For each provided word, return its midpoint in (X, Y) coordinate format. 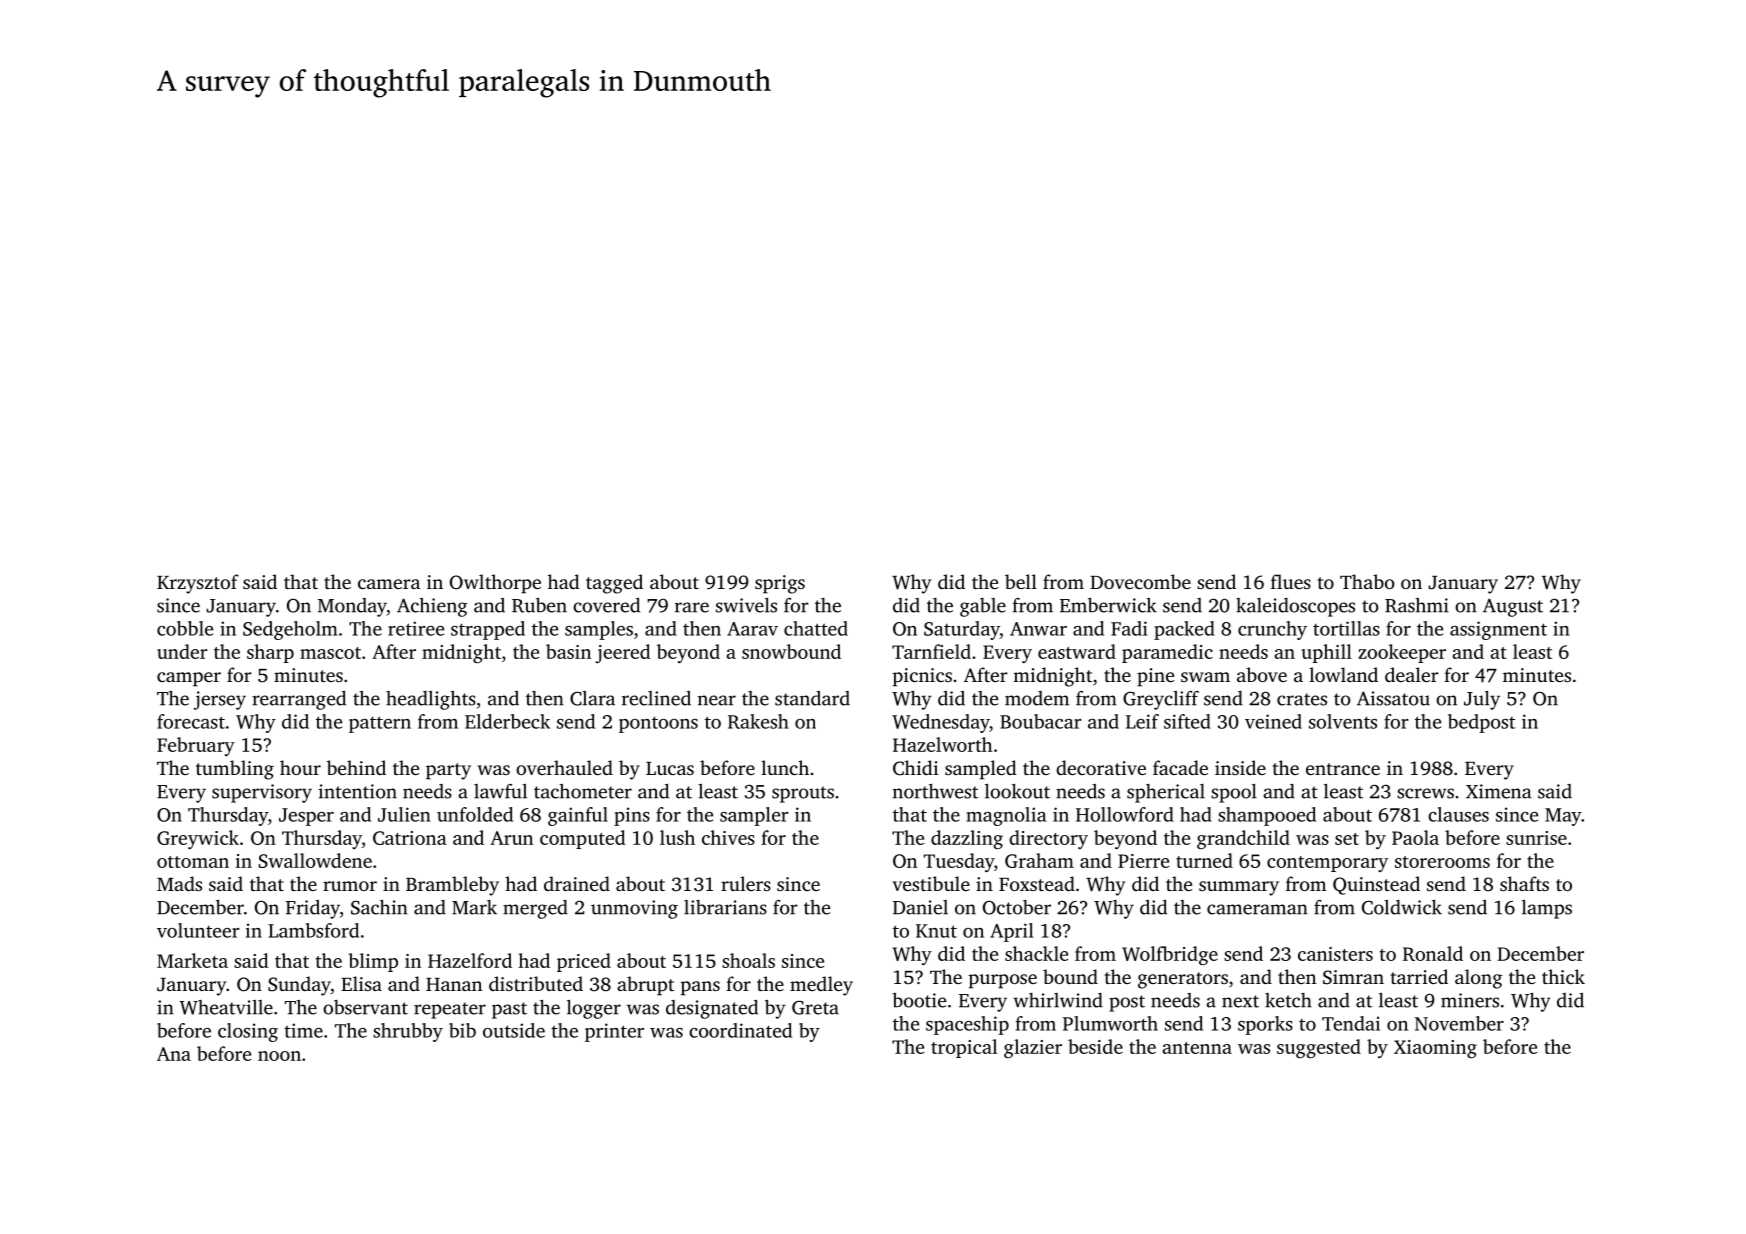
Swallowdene (315, 860)
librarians (725, 907)
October (1017, 907)
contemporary (1327, 864)
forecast (191, 721)
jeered (623, 653)
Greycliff (1161, 700)
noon (279, 1056)
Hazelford (470, 960)
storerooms (1442, 862)
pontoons (658, 724)
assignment (1498, 630)
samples (599, 630)
